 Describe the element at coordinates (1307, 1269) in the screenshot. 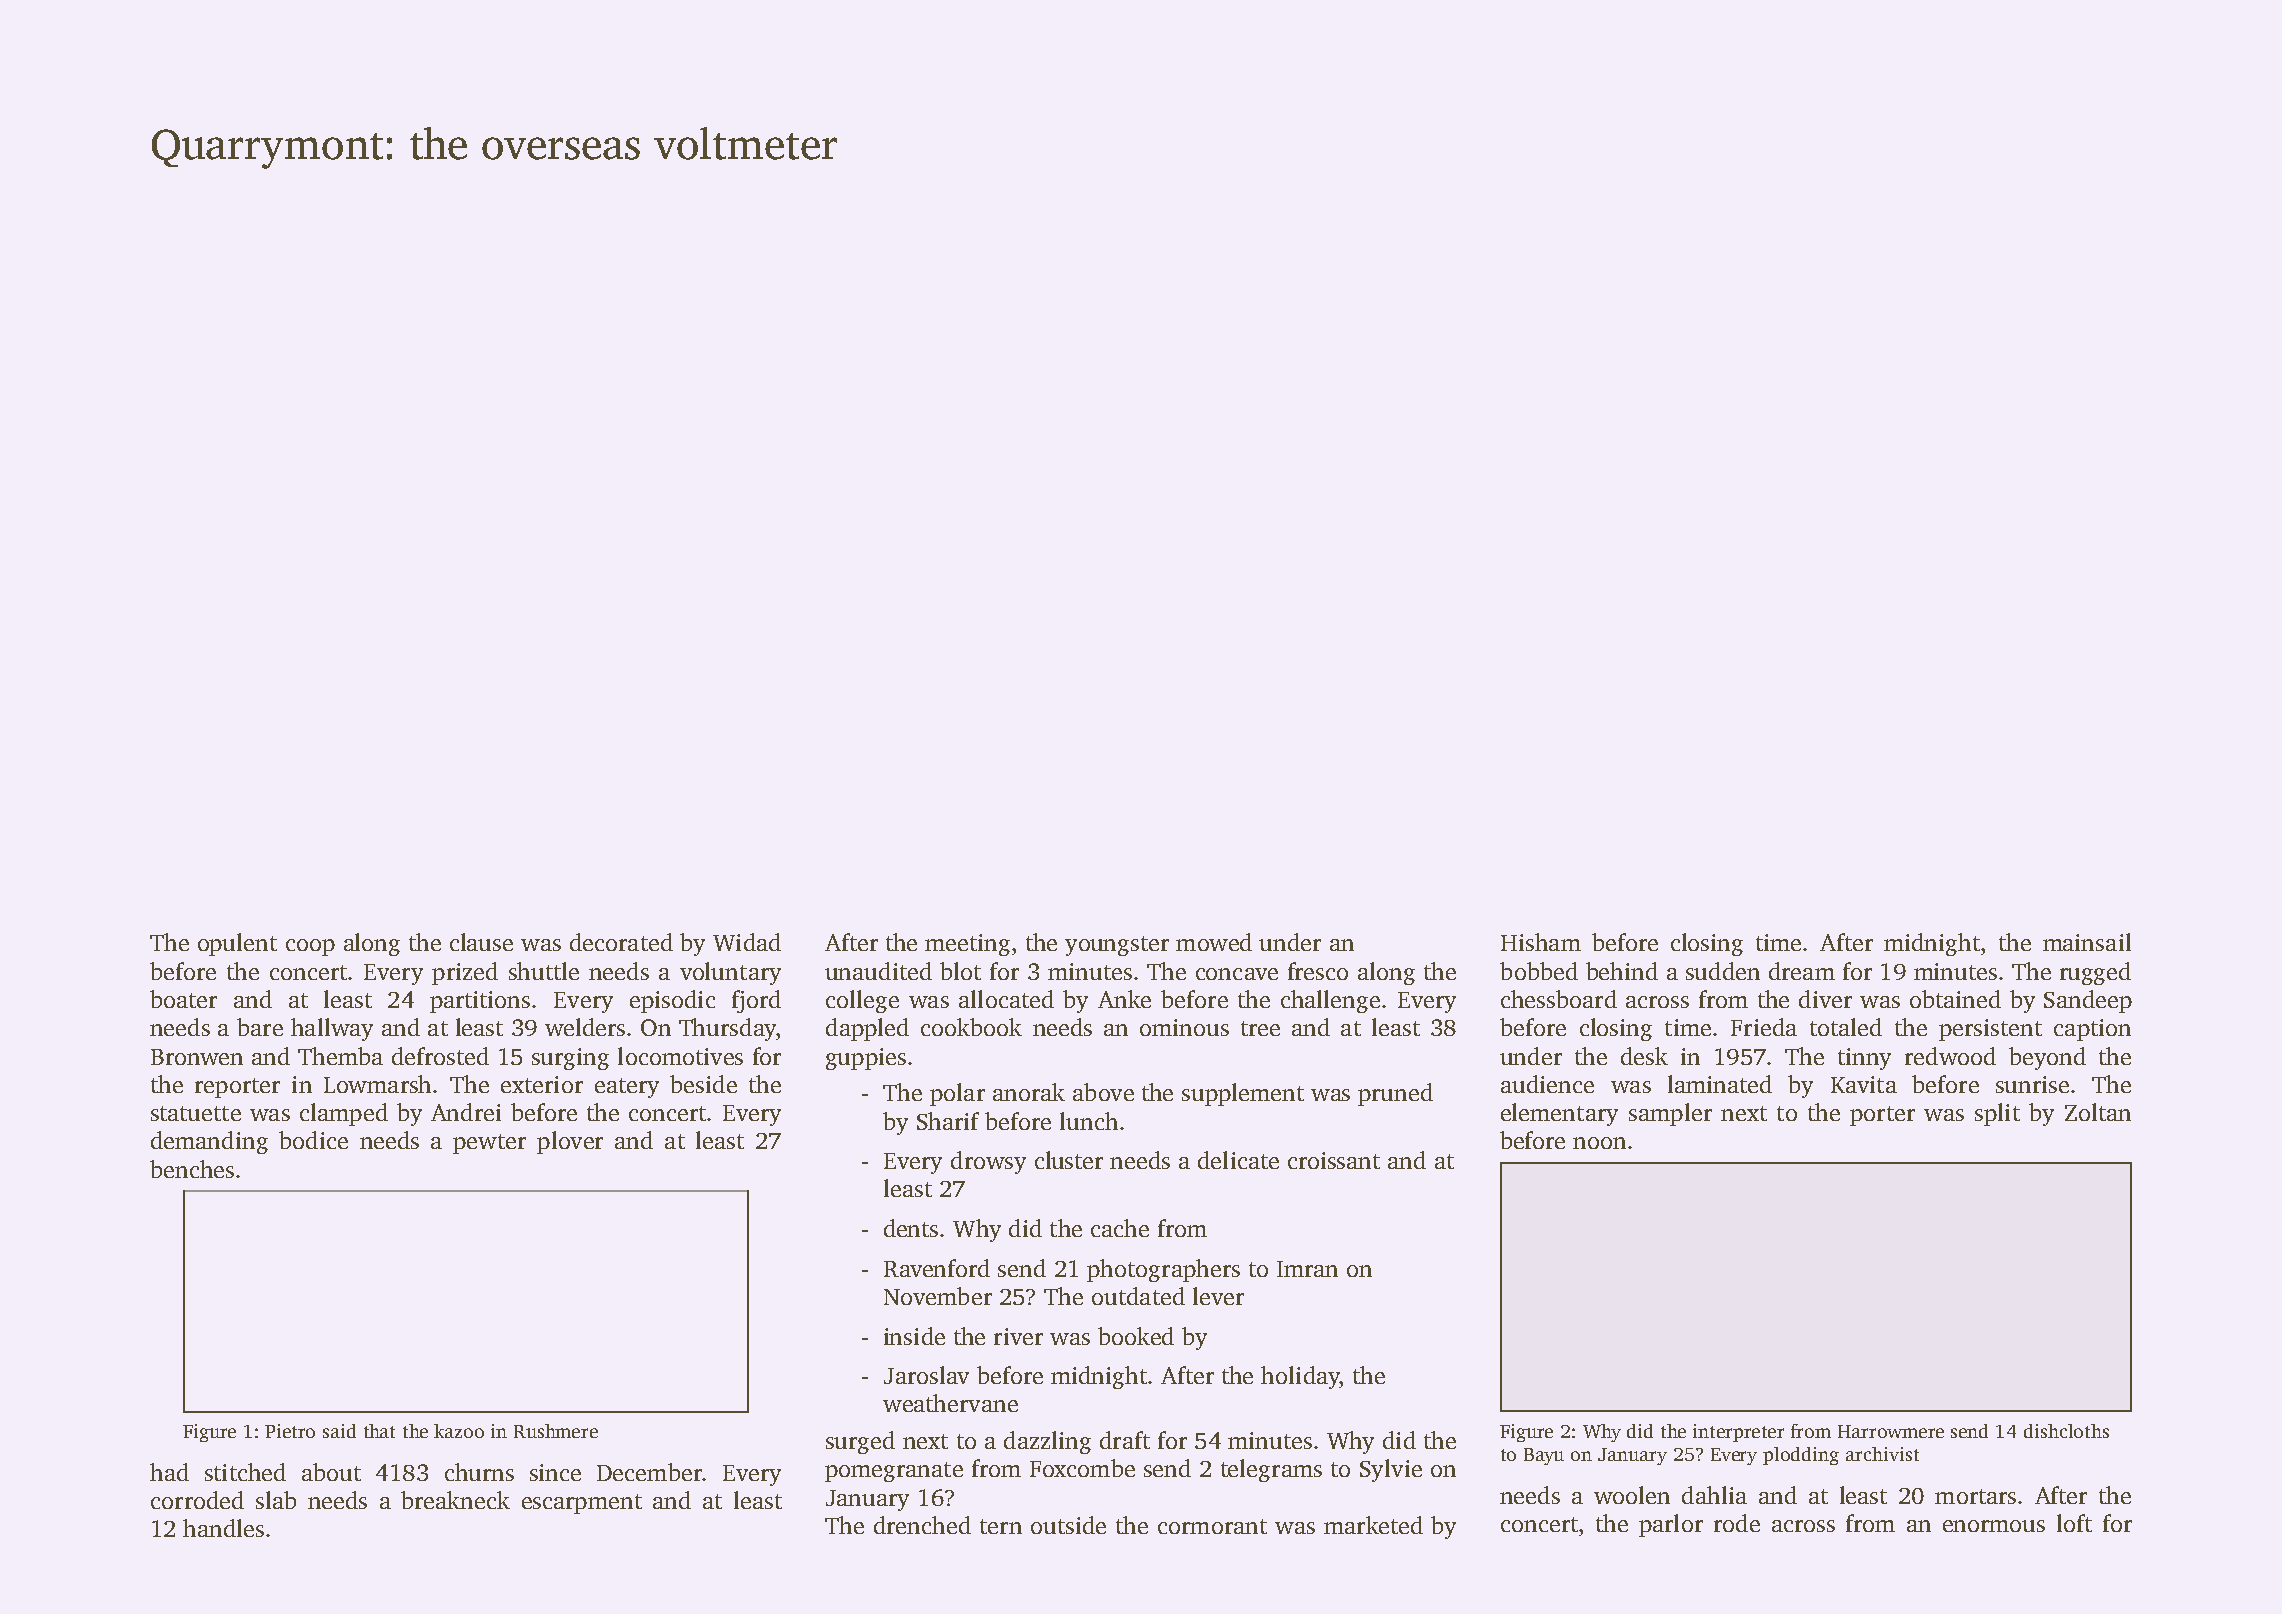

I see `Imran` at that location.
